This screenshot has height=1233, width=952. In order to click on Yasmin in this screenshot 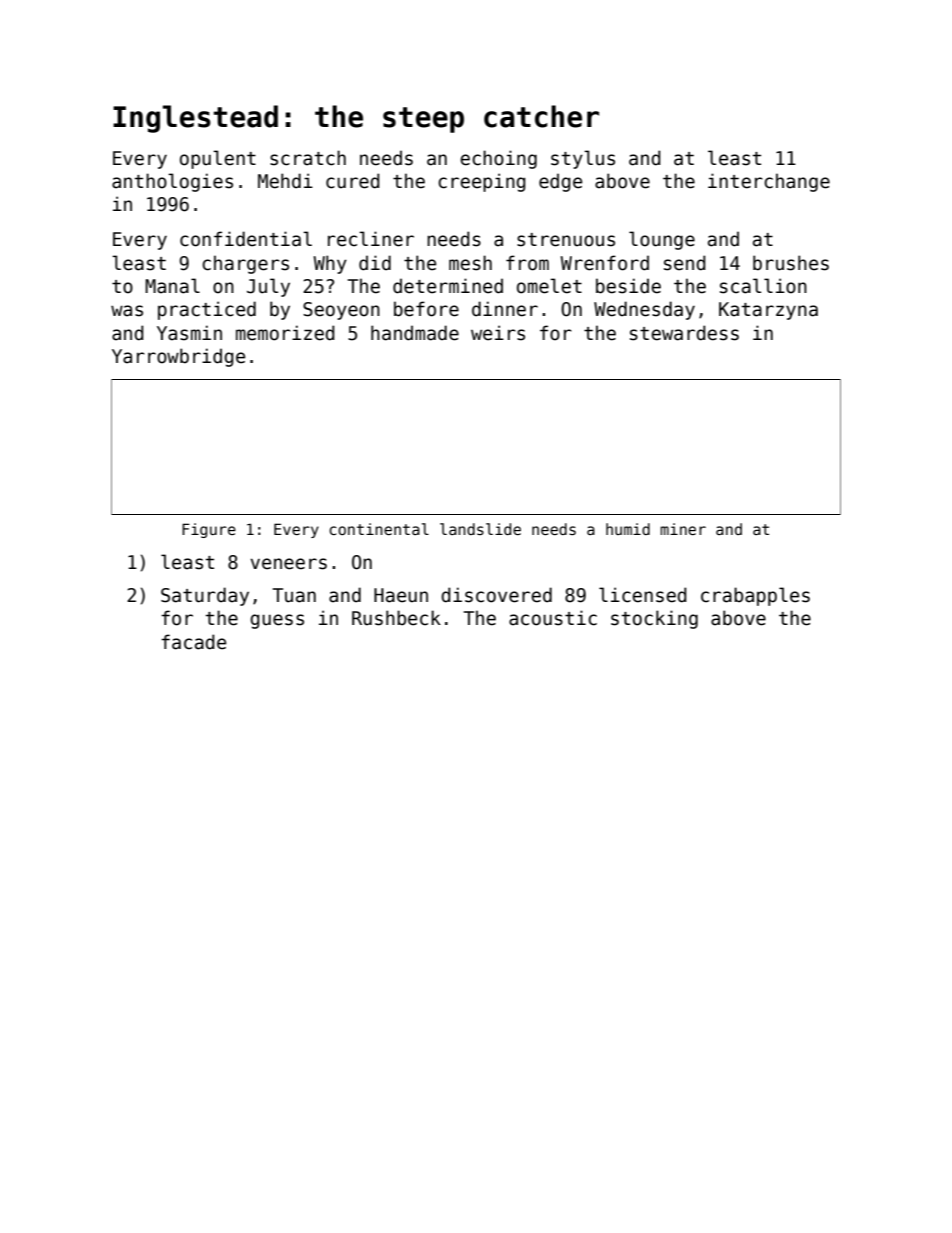, I will do `click(189, 333)`.
